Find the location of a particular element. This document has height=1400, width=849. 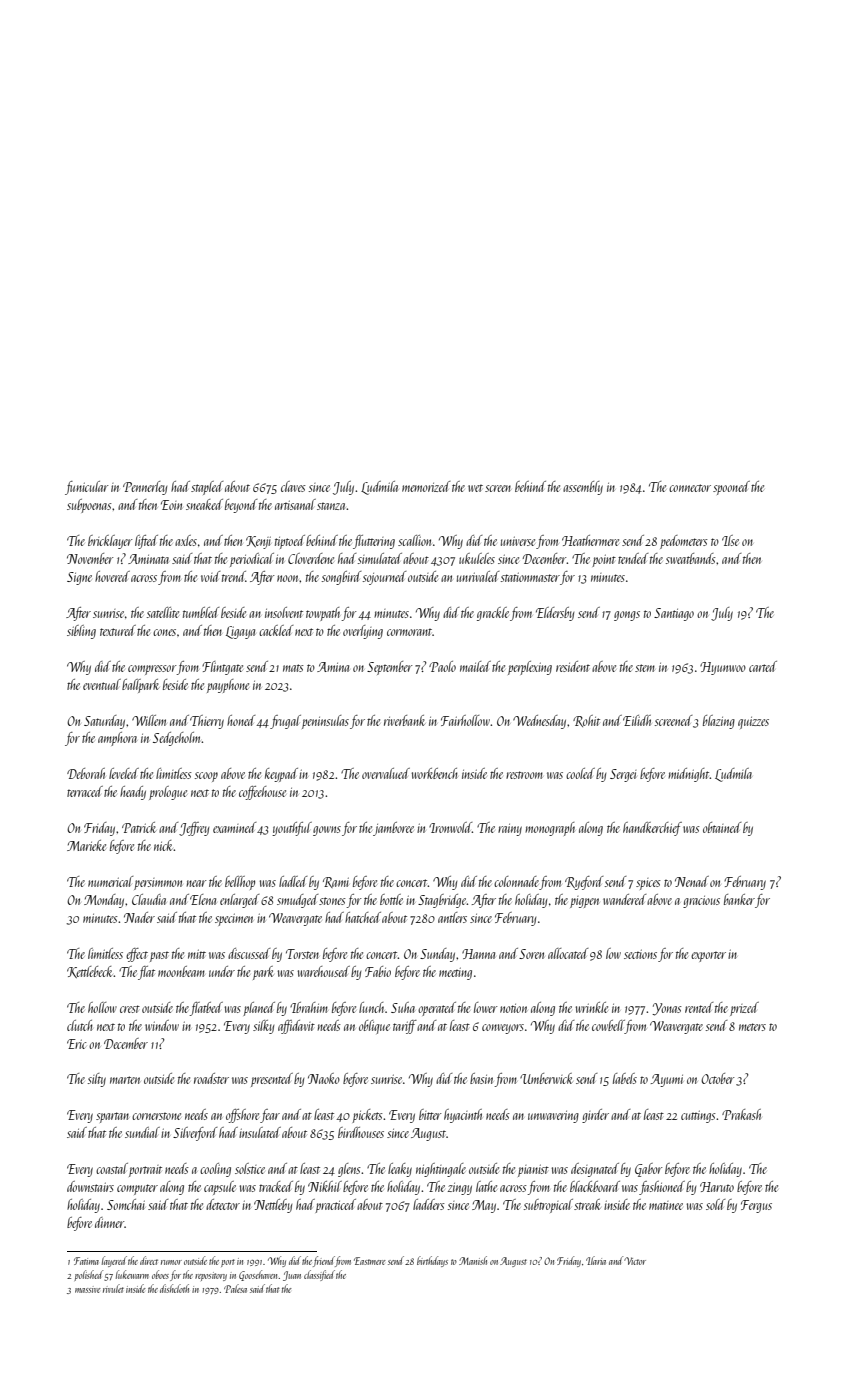

memorized is located at coordinates (426, 486).
